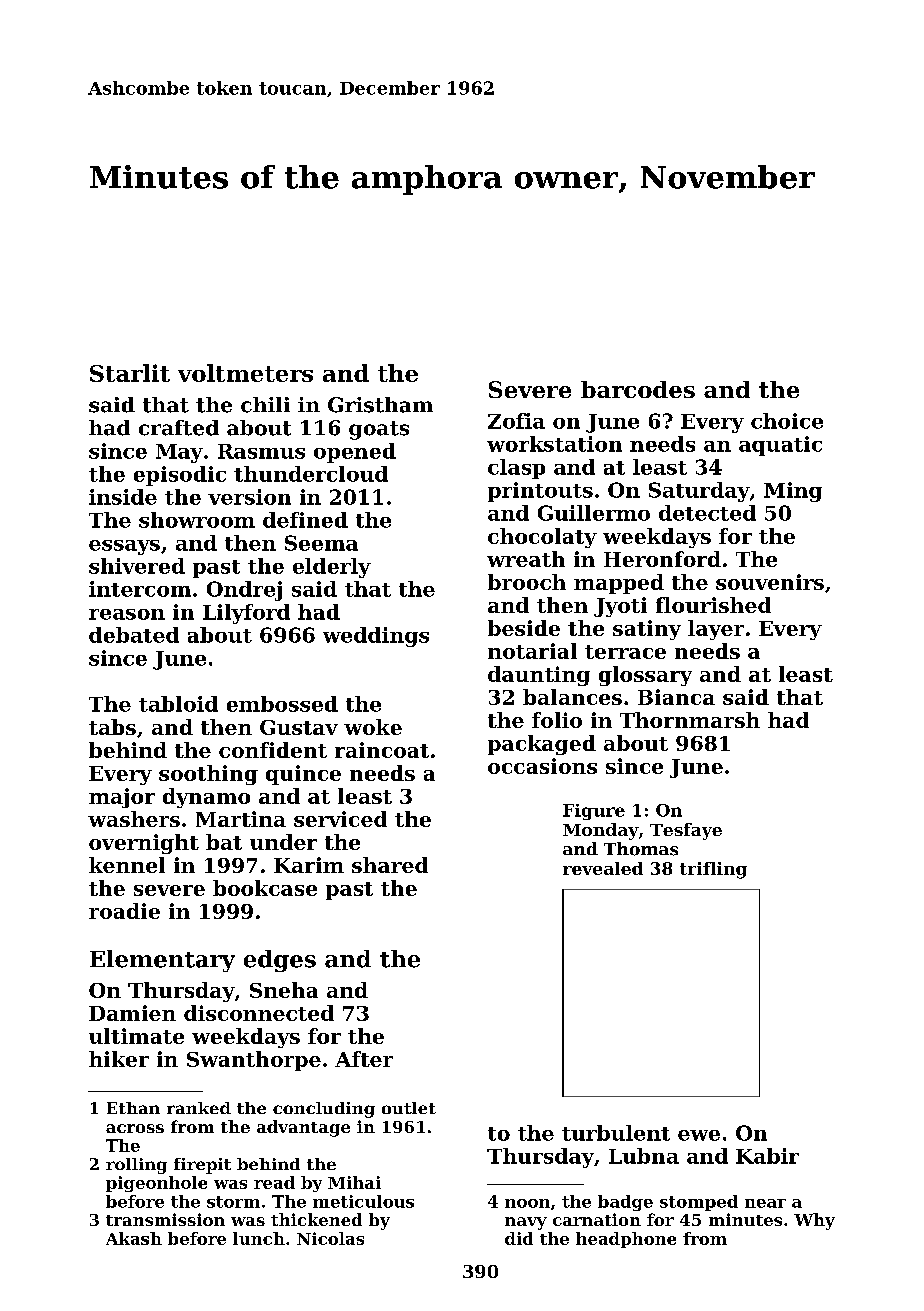 This page has height=1311, width=924. What do you see at coordinates (303, 775) in the page?
I see `quince` at bounding box center [303, 775].
